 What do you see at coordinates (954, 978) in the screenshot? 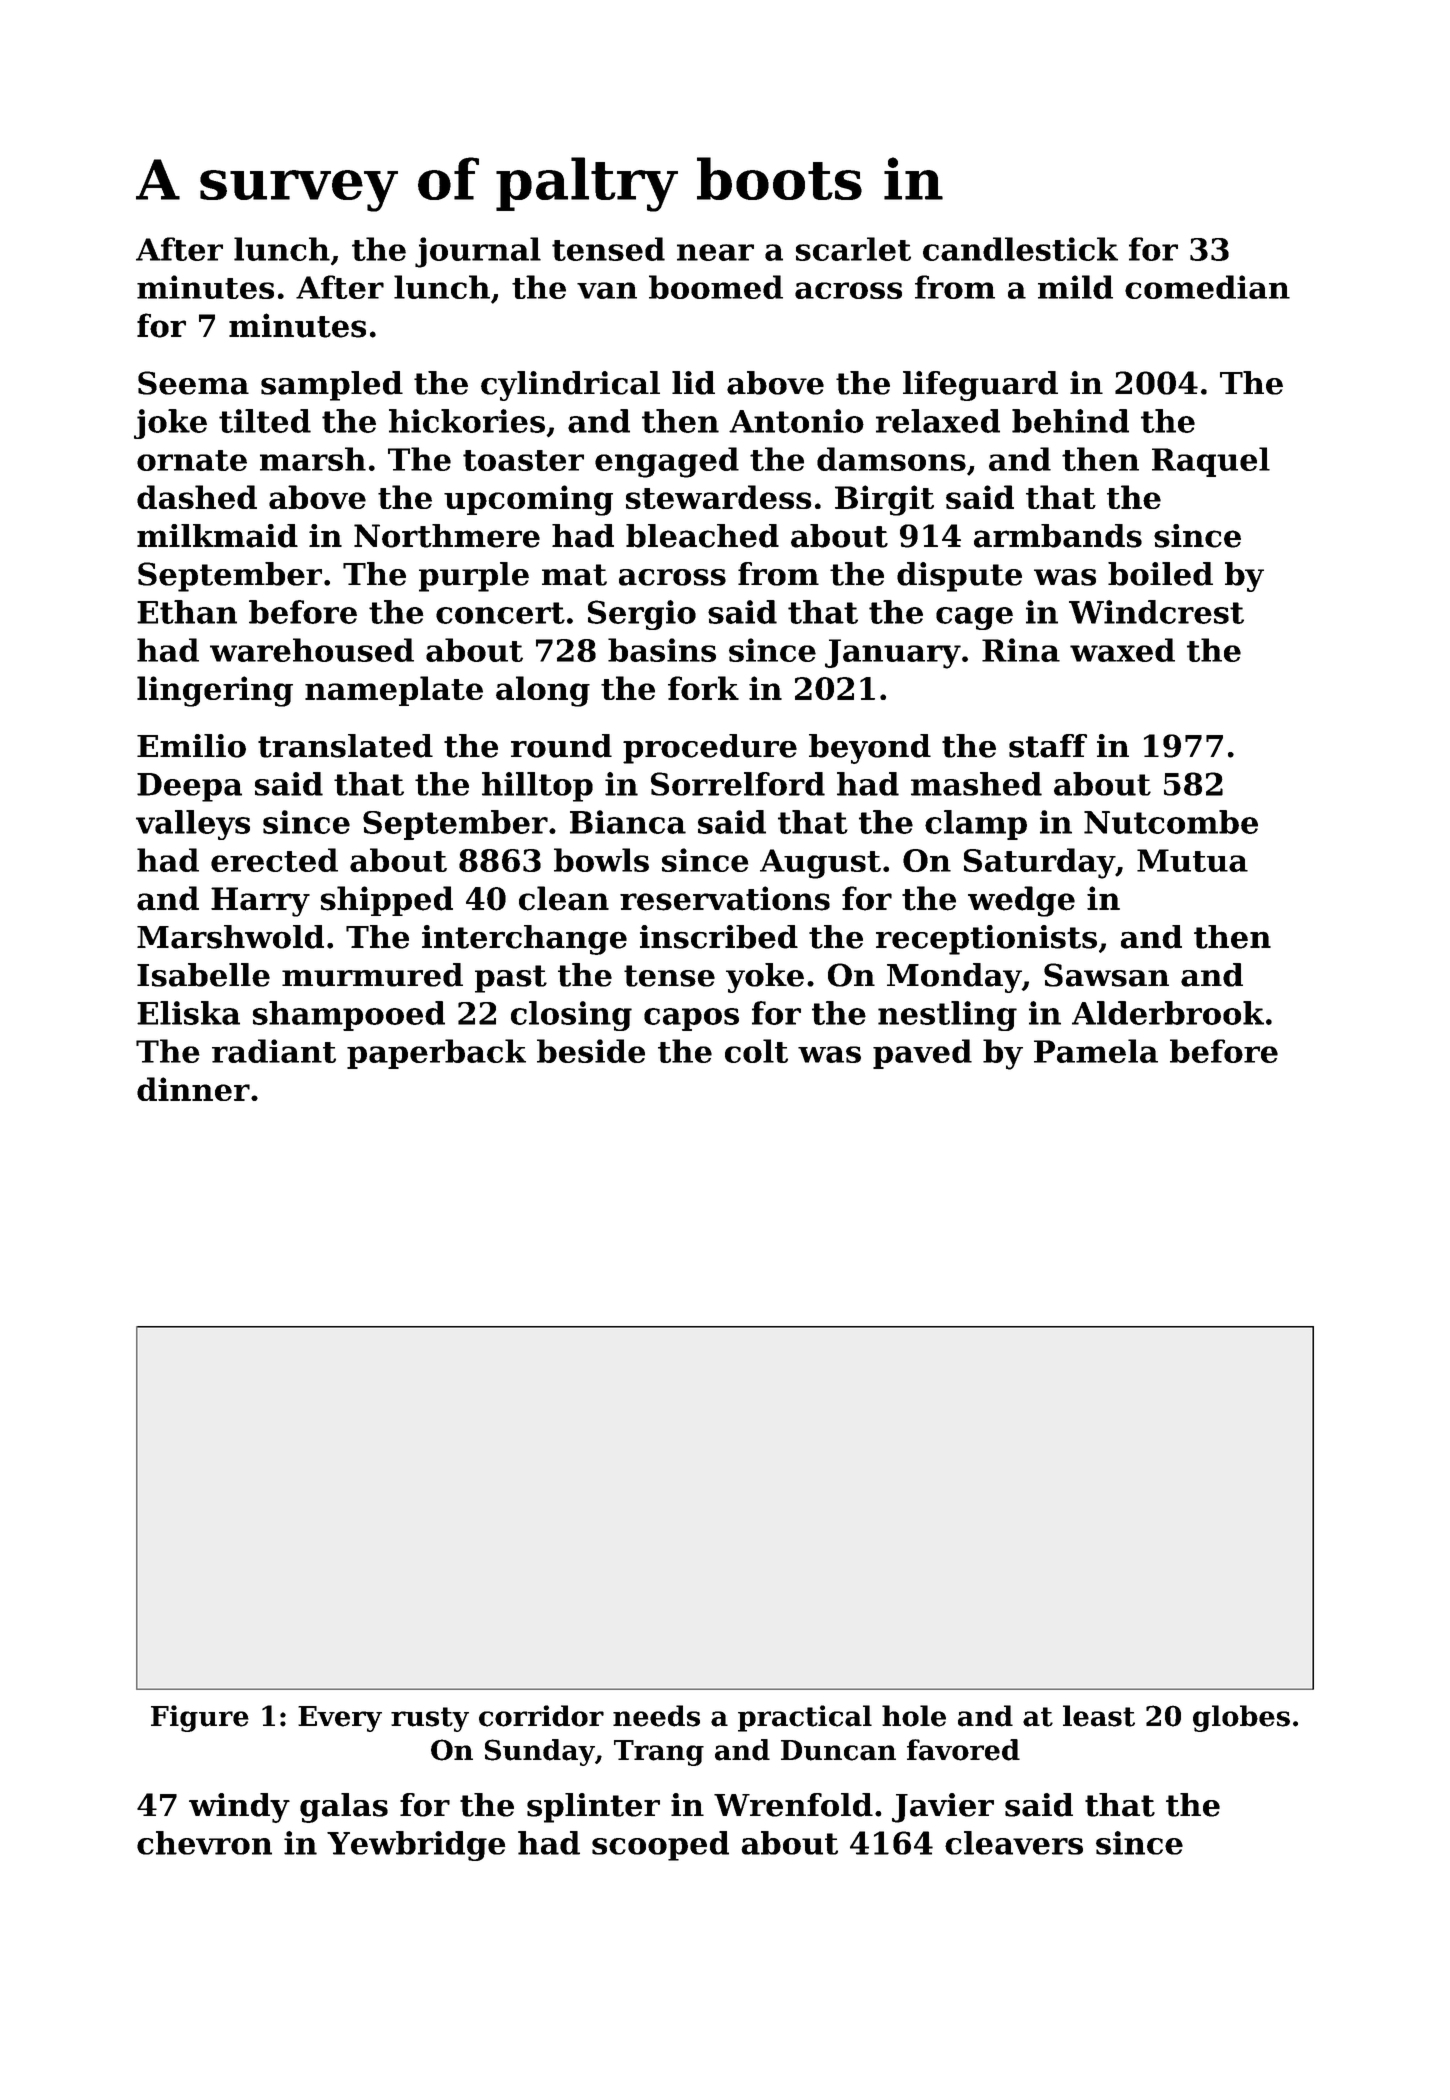
I see `Monday` at bounding box center [954, 978].
